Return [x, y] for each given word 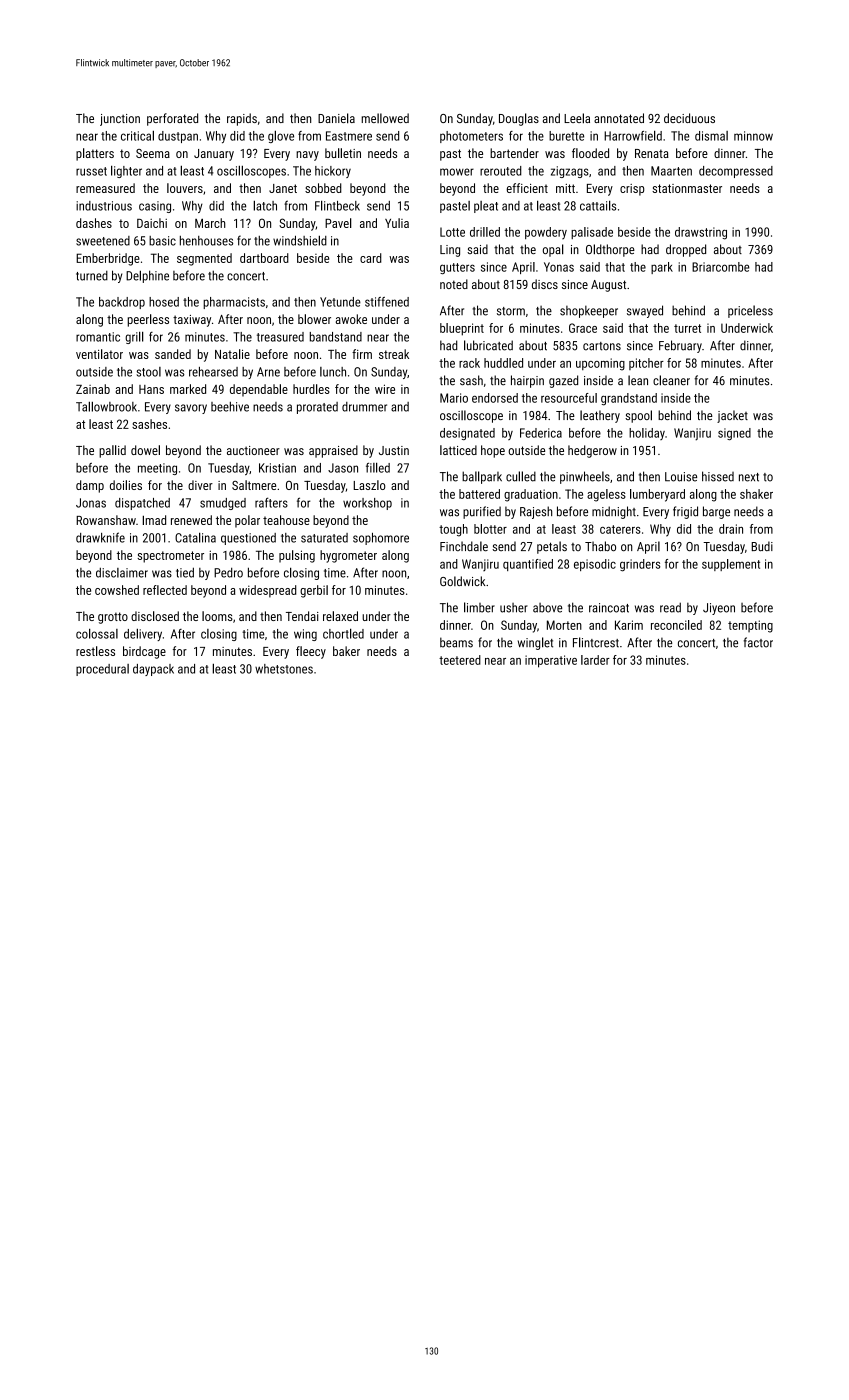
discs [545, 284]
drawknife [100, 537]
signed [734, 434]
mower [457, 172]
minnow [753, 136]
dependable [259, 390]
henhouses [206, 241]
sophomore [381, 539]
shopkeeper [589, 311]
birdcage [144, 652]
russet [91, 171]
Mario [454, 398]
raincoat [609, 608]
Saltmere [254, 485]
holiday [647, 434]
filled [378, 467]
